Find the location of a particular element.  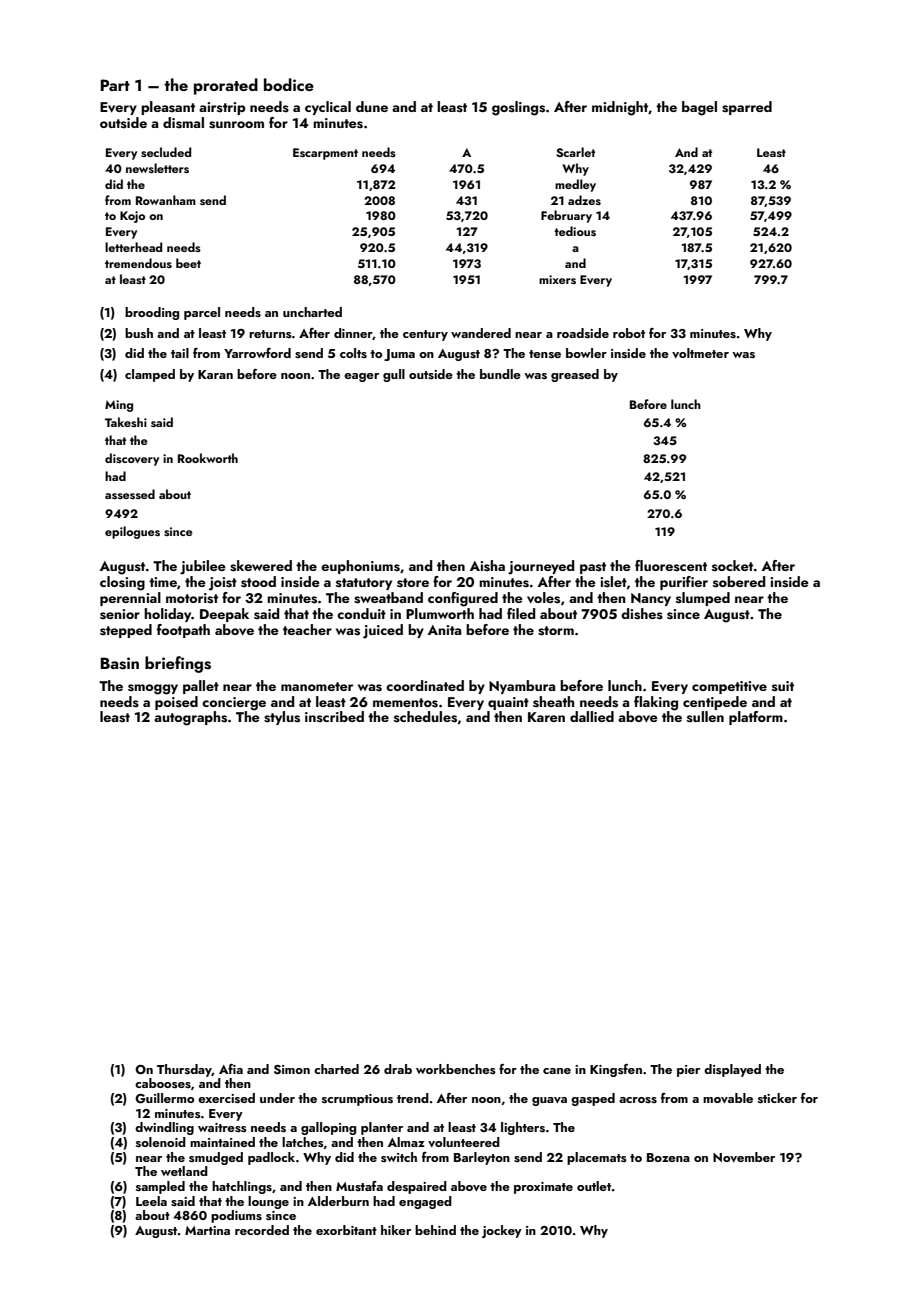

Martina is located at coordinates (207, 1230).
